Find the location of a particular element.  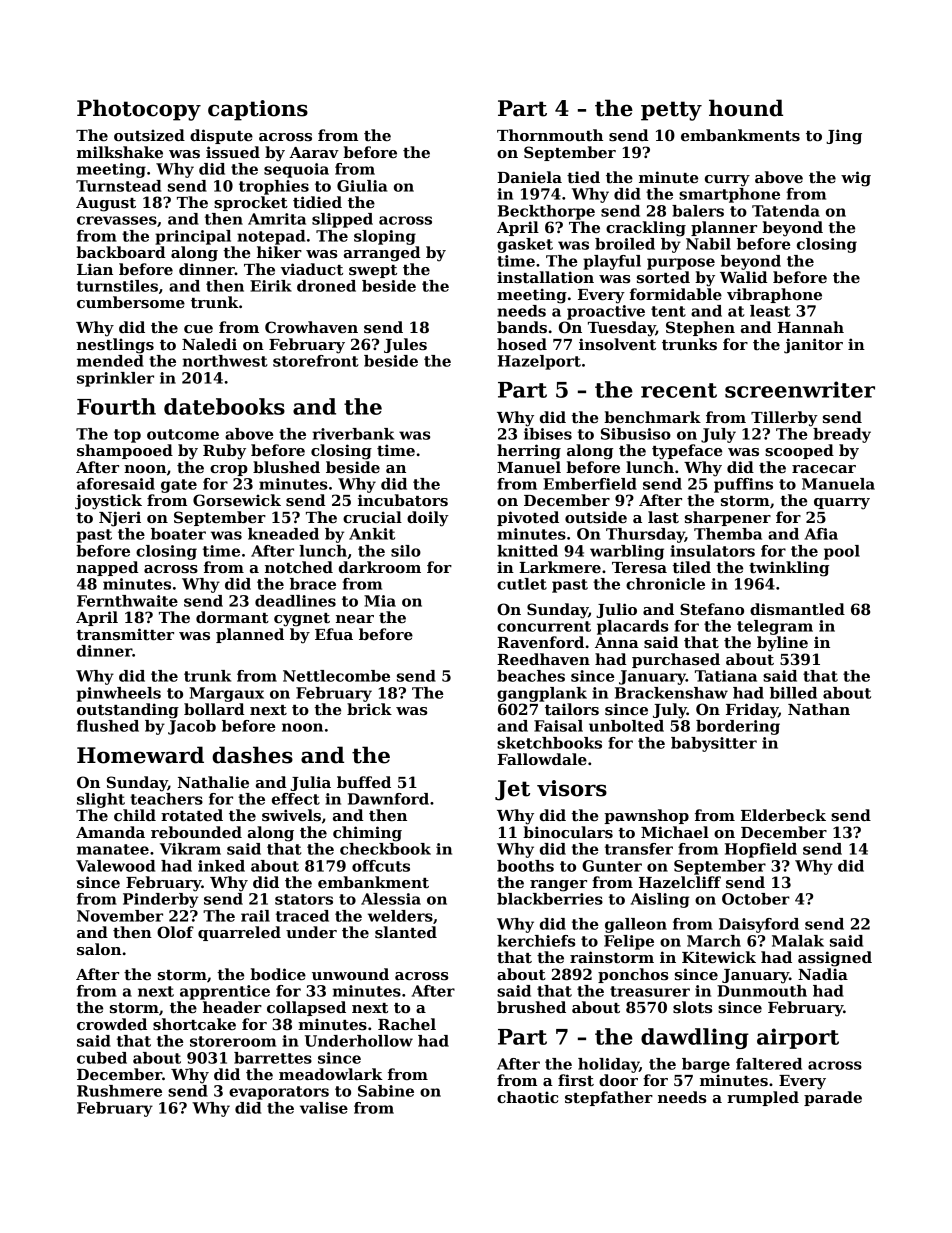

Photocopy is located at coordinates (139, 110).
